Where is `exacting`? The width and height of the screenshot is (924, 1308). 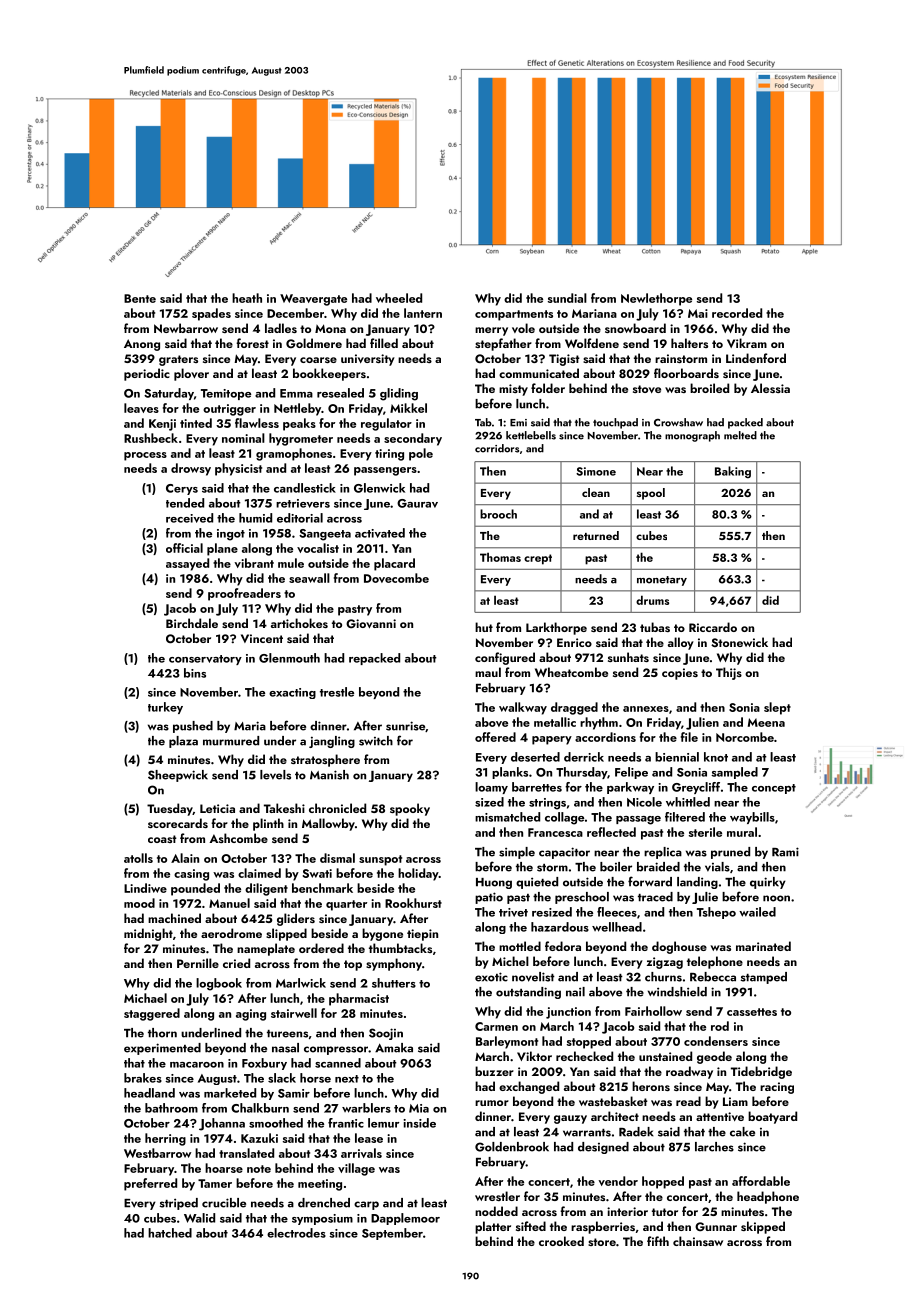
exacting is located at coordinates (292, 693).
